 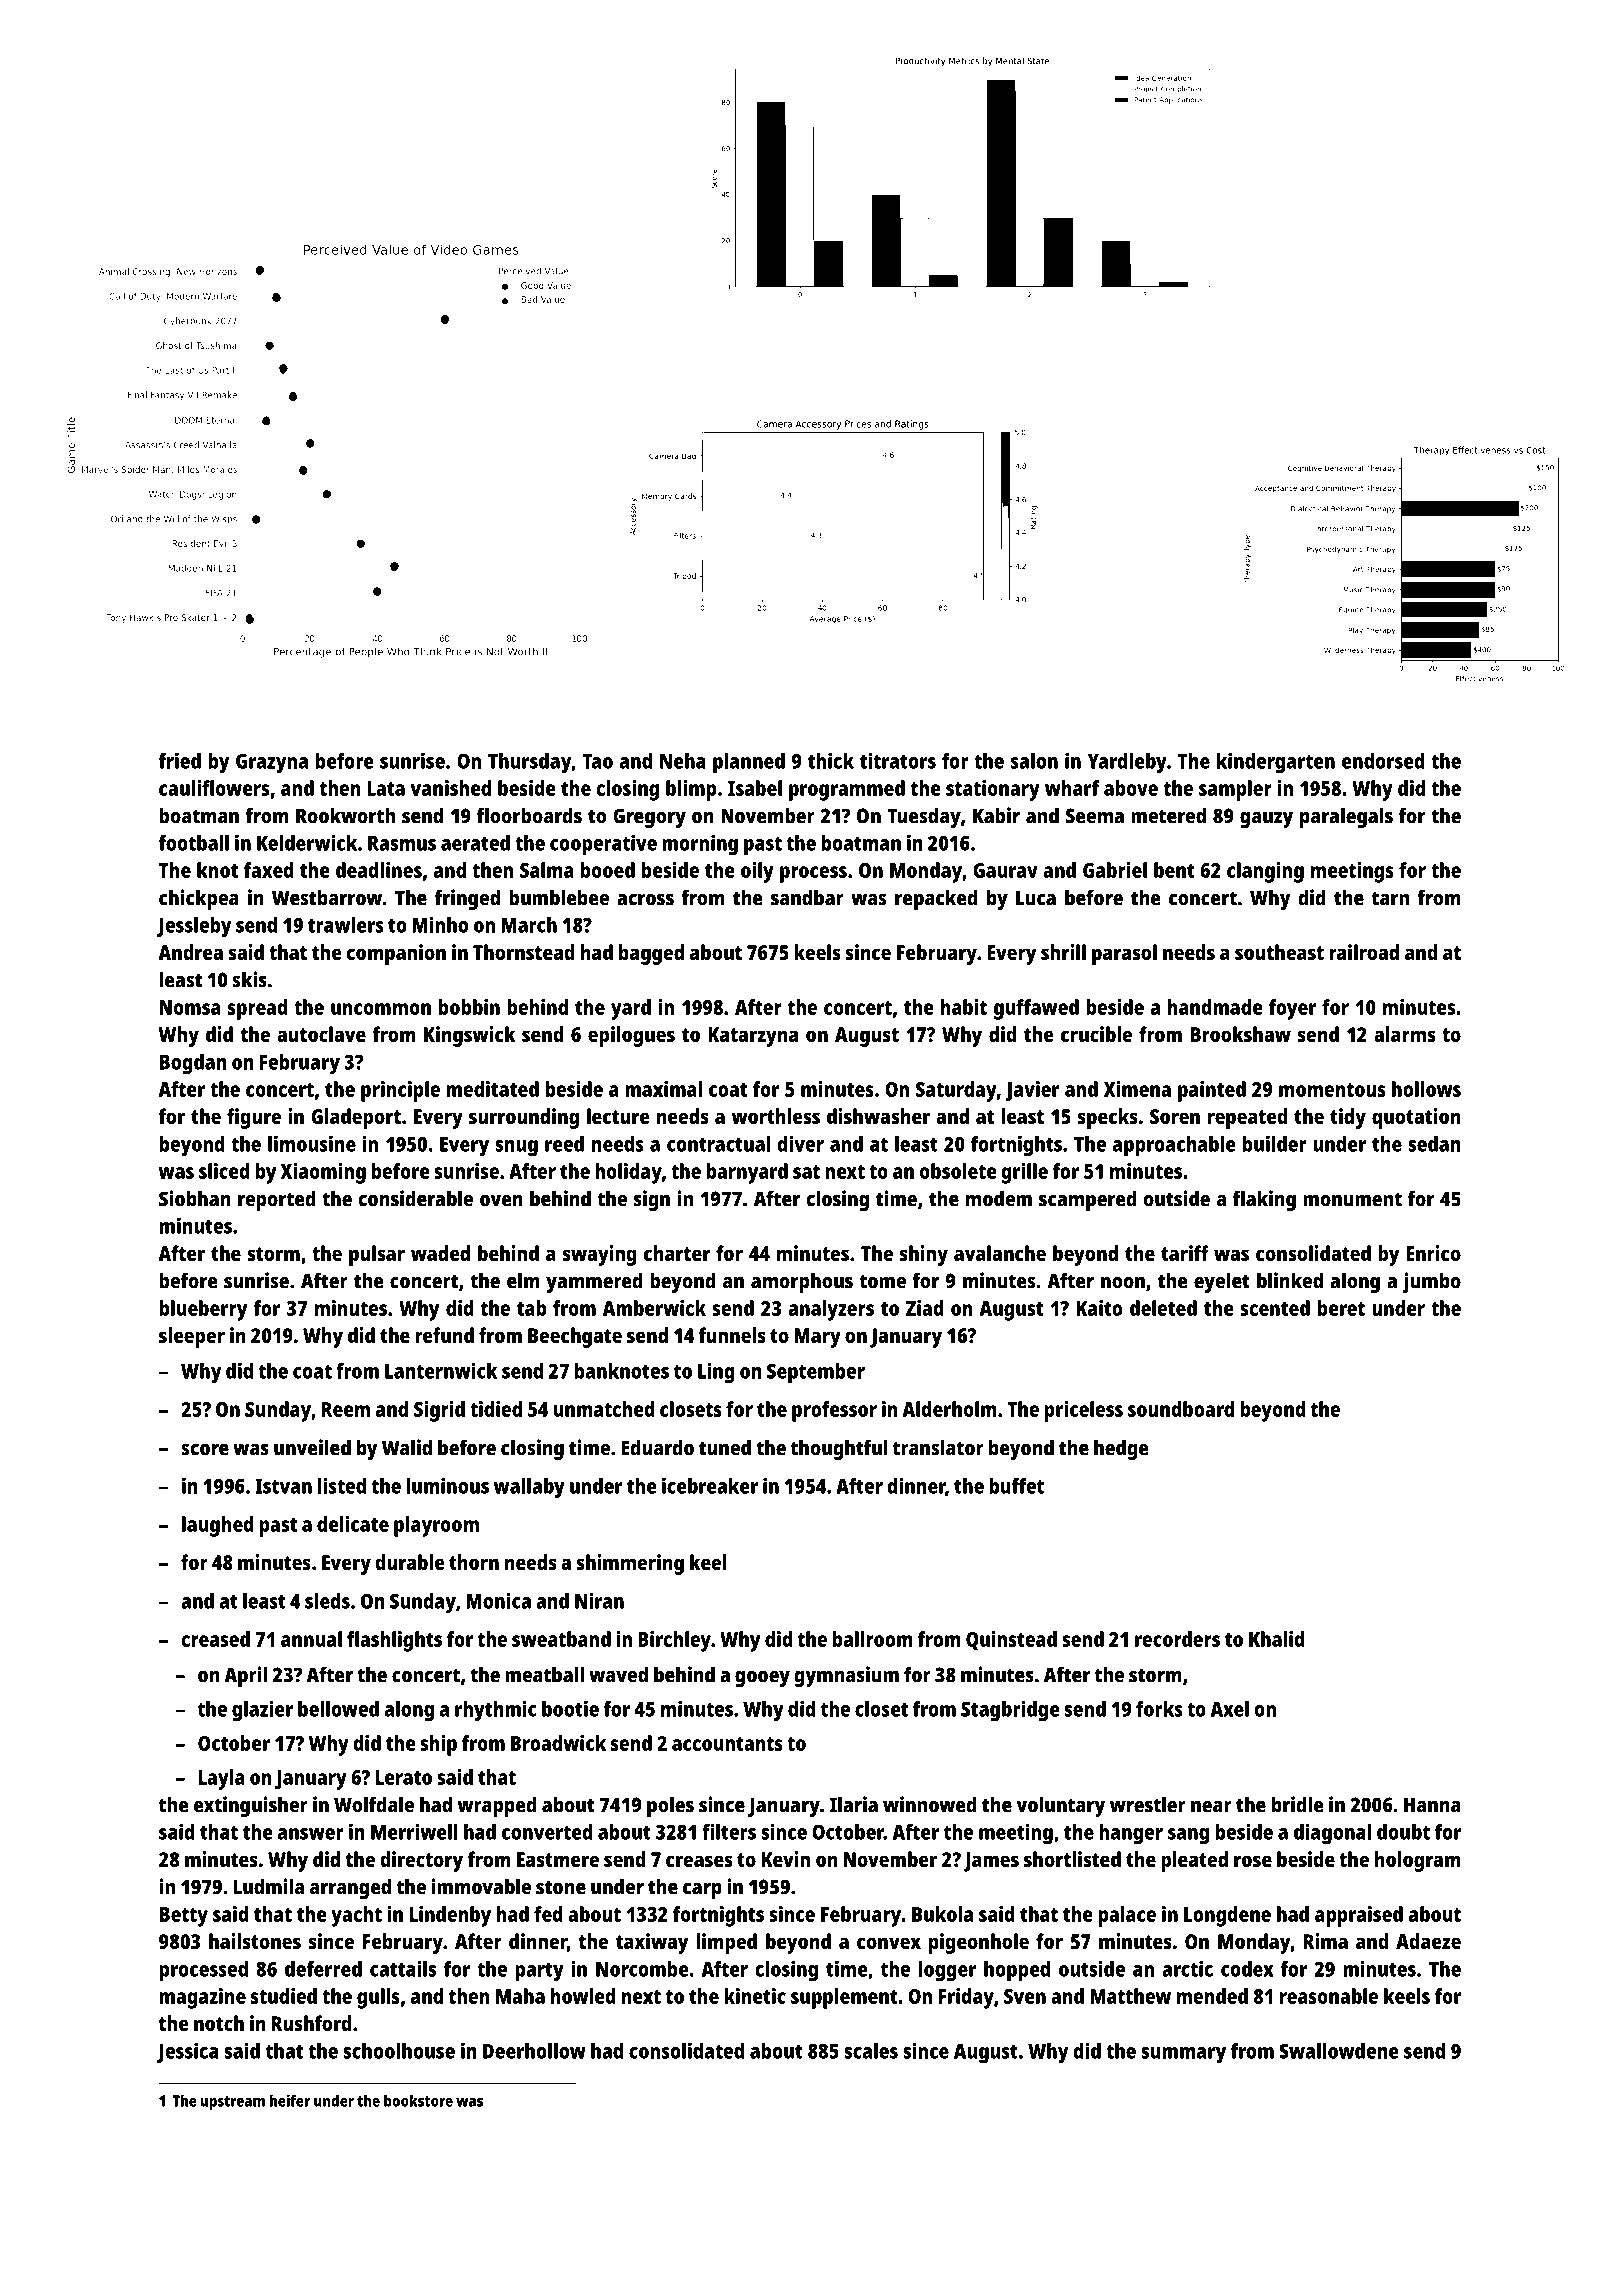 What do you see at coordinates (597, 761) in the page?
I see `Tao` at bounding box center [597, 761].
